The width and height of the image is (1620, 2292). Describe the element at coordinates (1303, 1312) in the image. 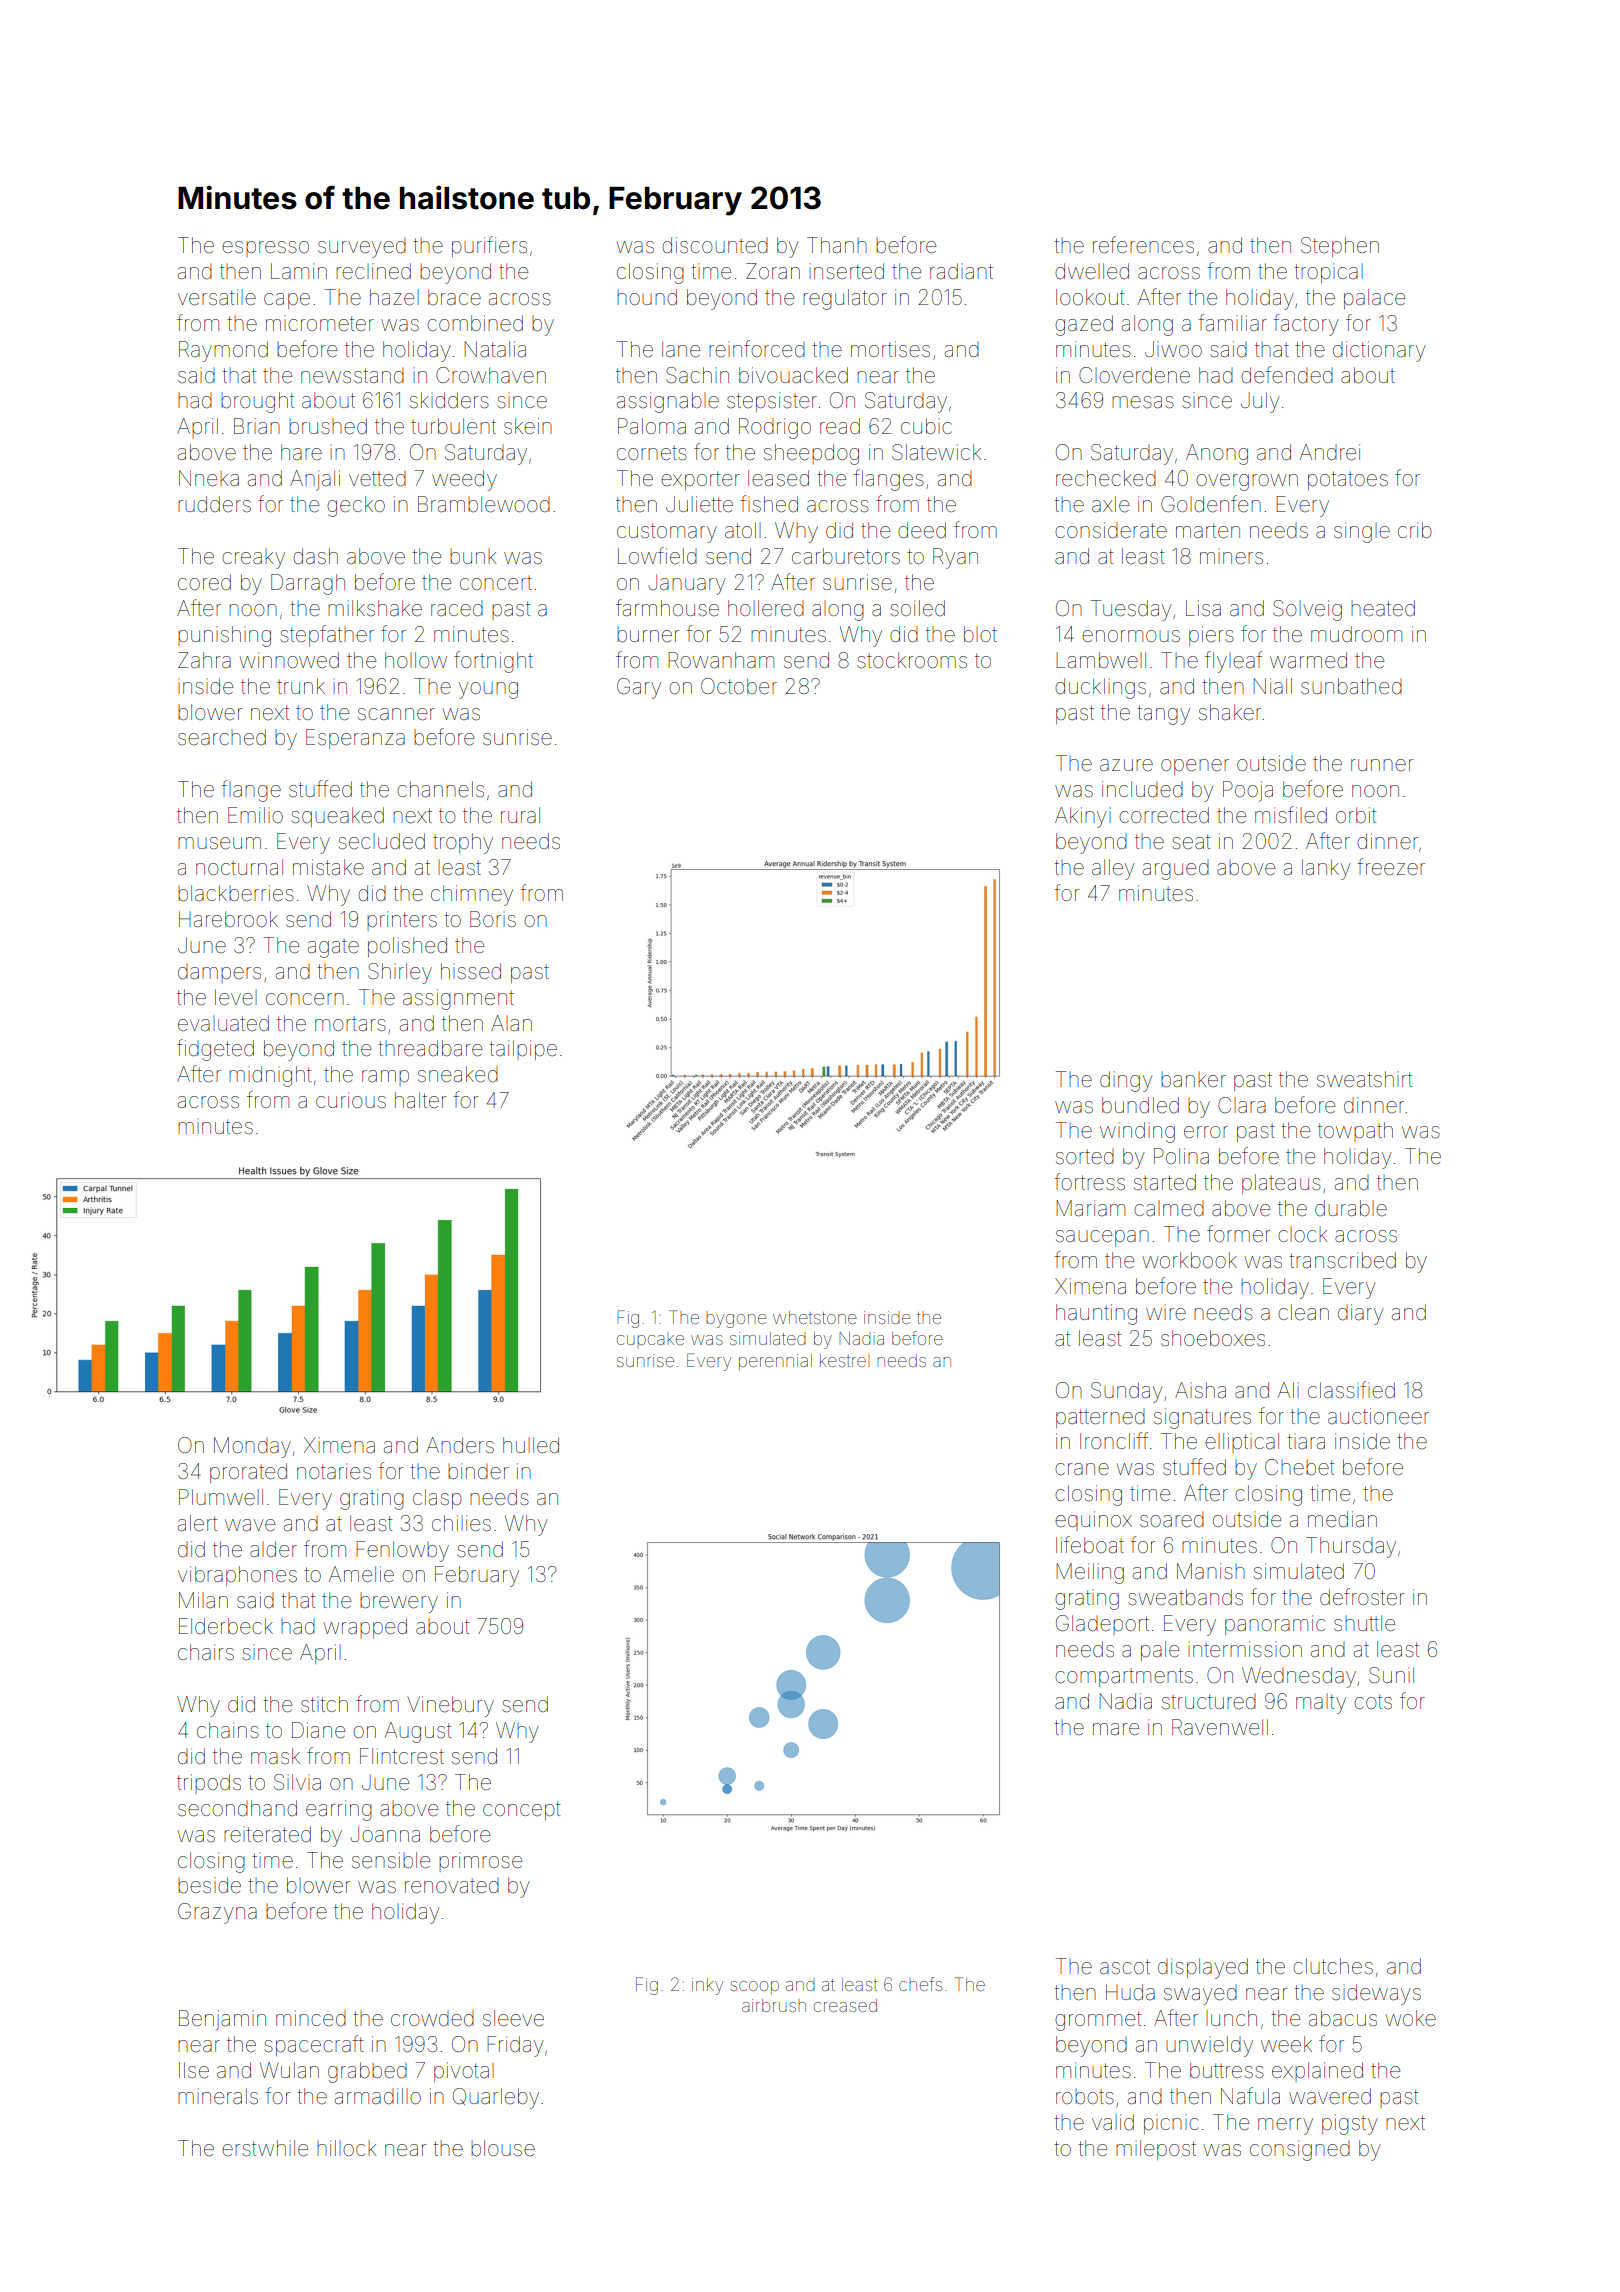

I see `clean` at that location.
